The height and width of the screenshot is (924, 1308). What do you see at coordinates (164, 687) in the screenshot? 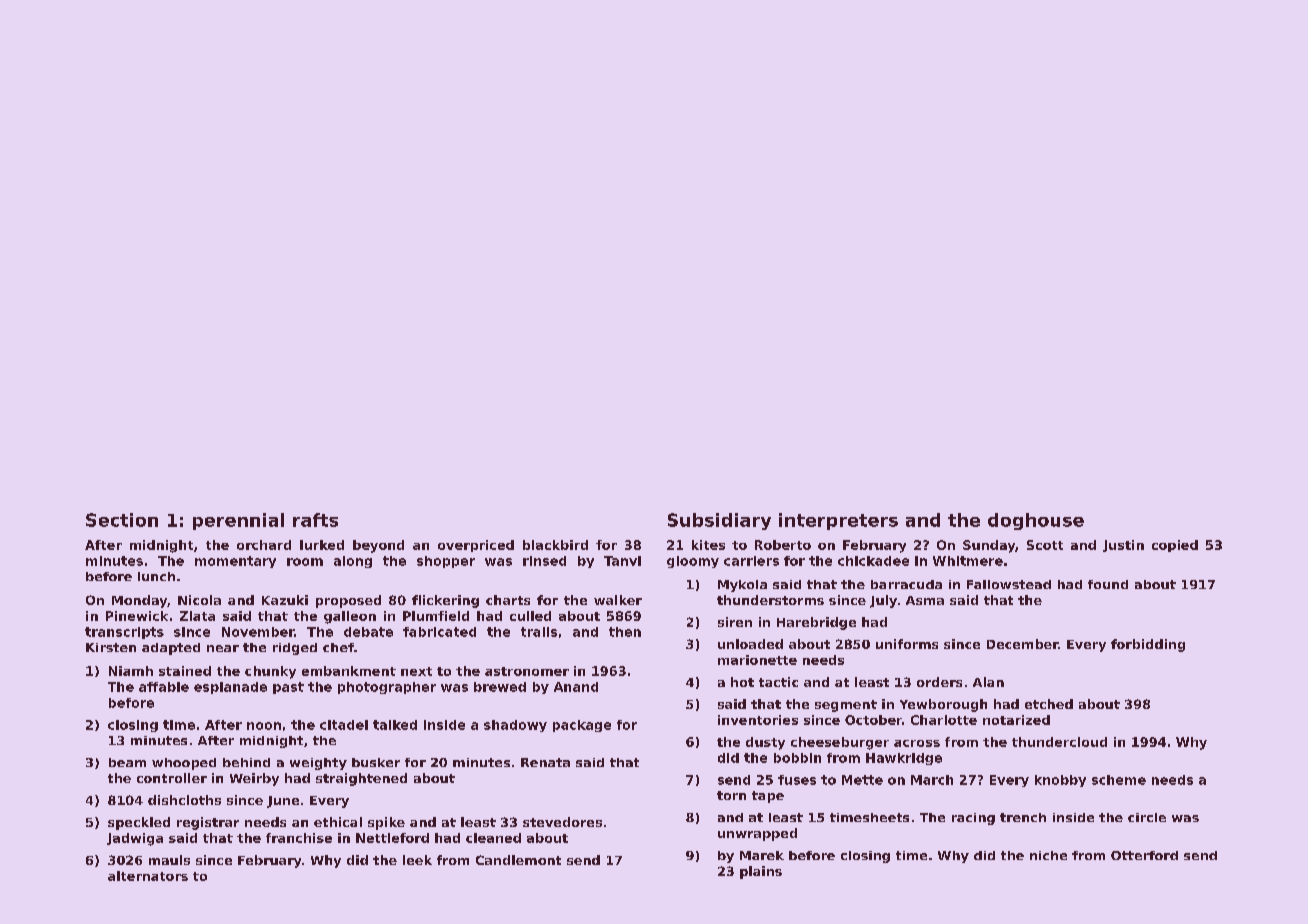
I see `affable` at bounding box center [164, 687].
